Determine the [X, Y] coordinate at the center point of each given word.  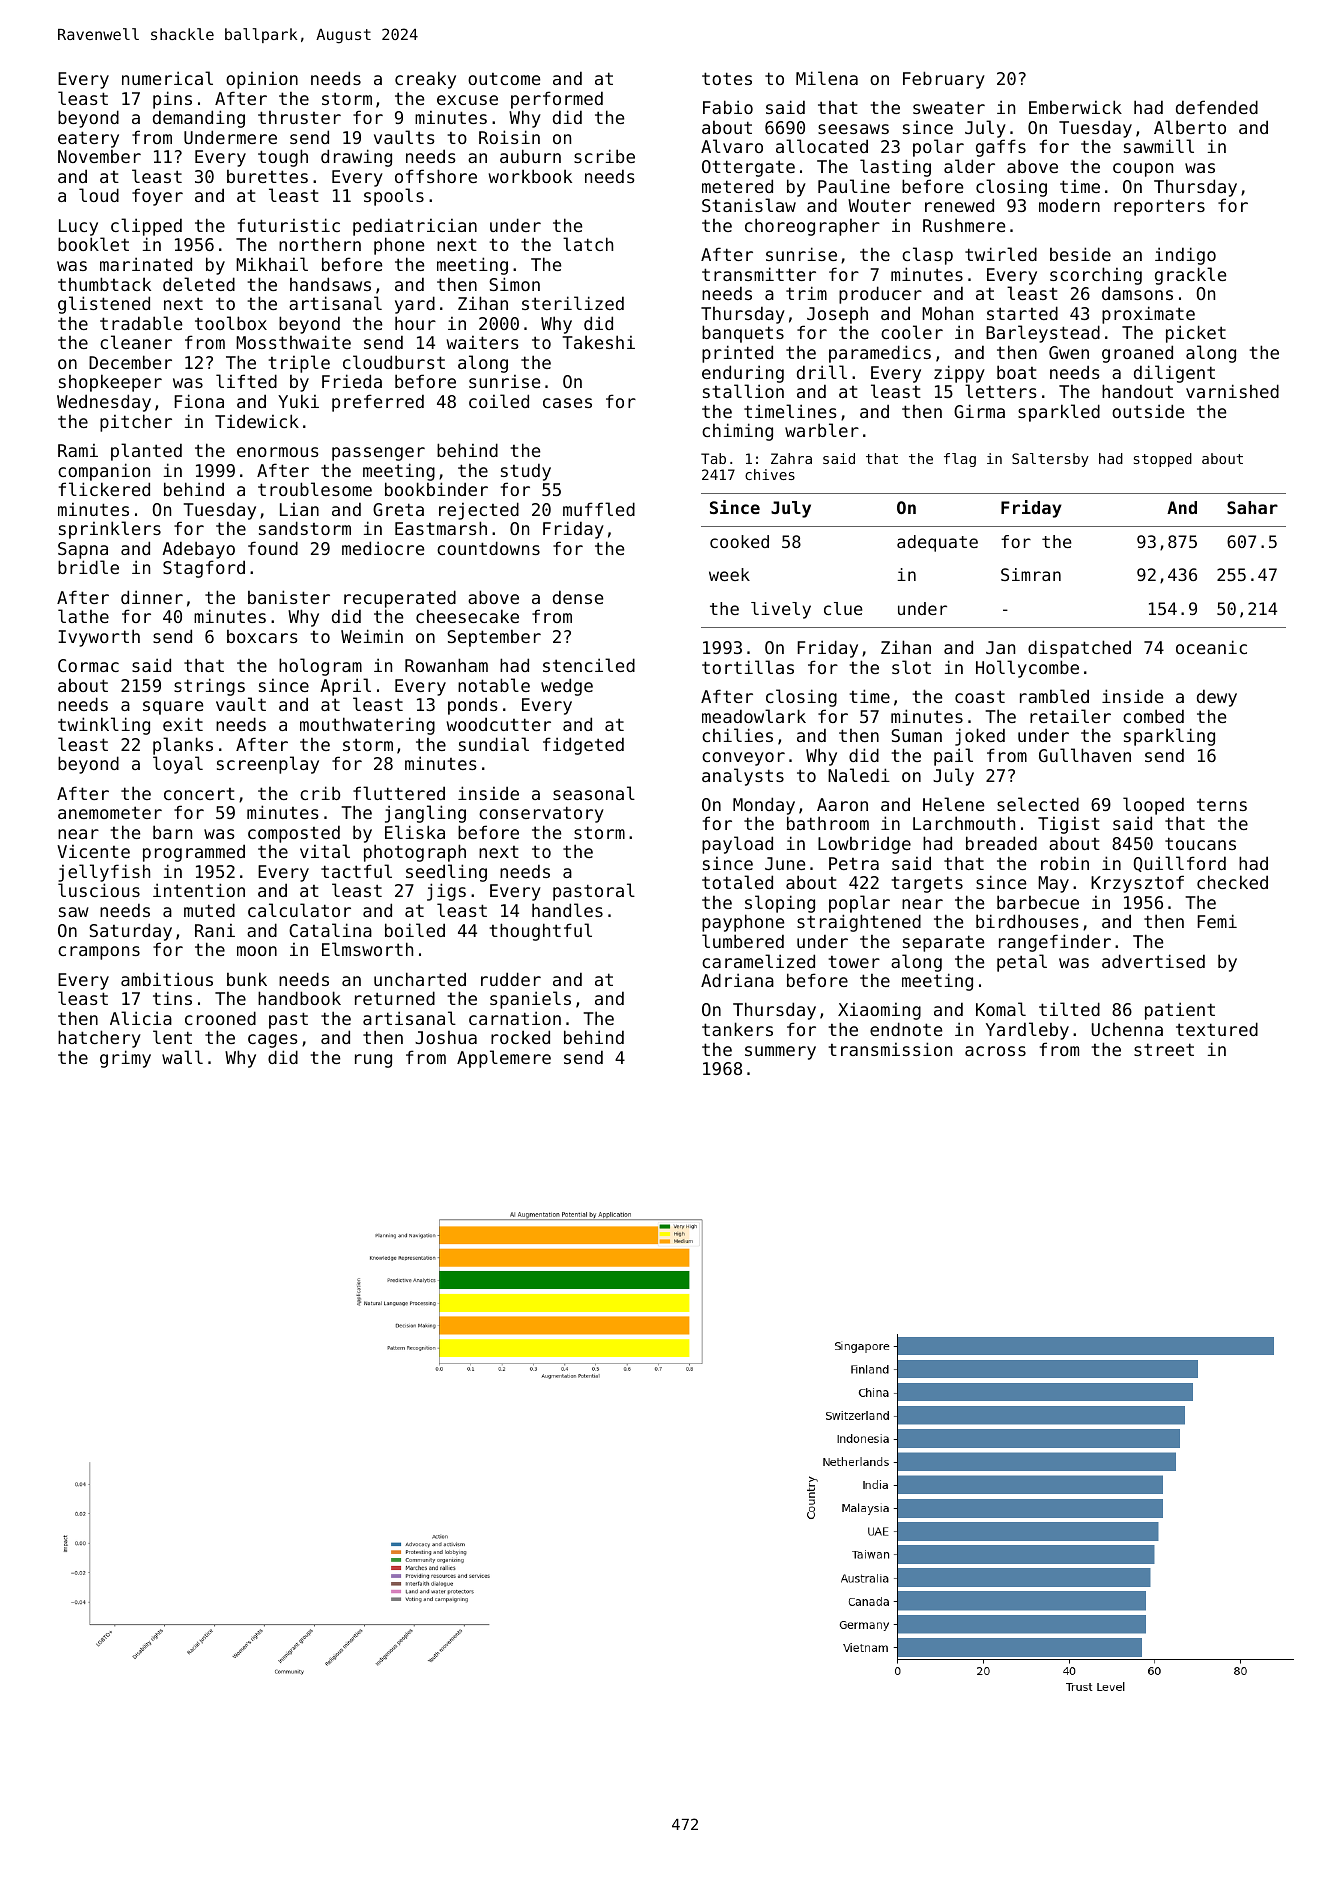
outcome [504, 79]
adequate [937, 543]
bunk [247, 979]
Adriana [737, 980]
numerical [167, 78]
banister [289, 597]
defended [1217, 107]
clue [843, 608]
